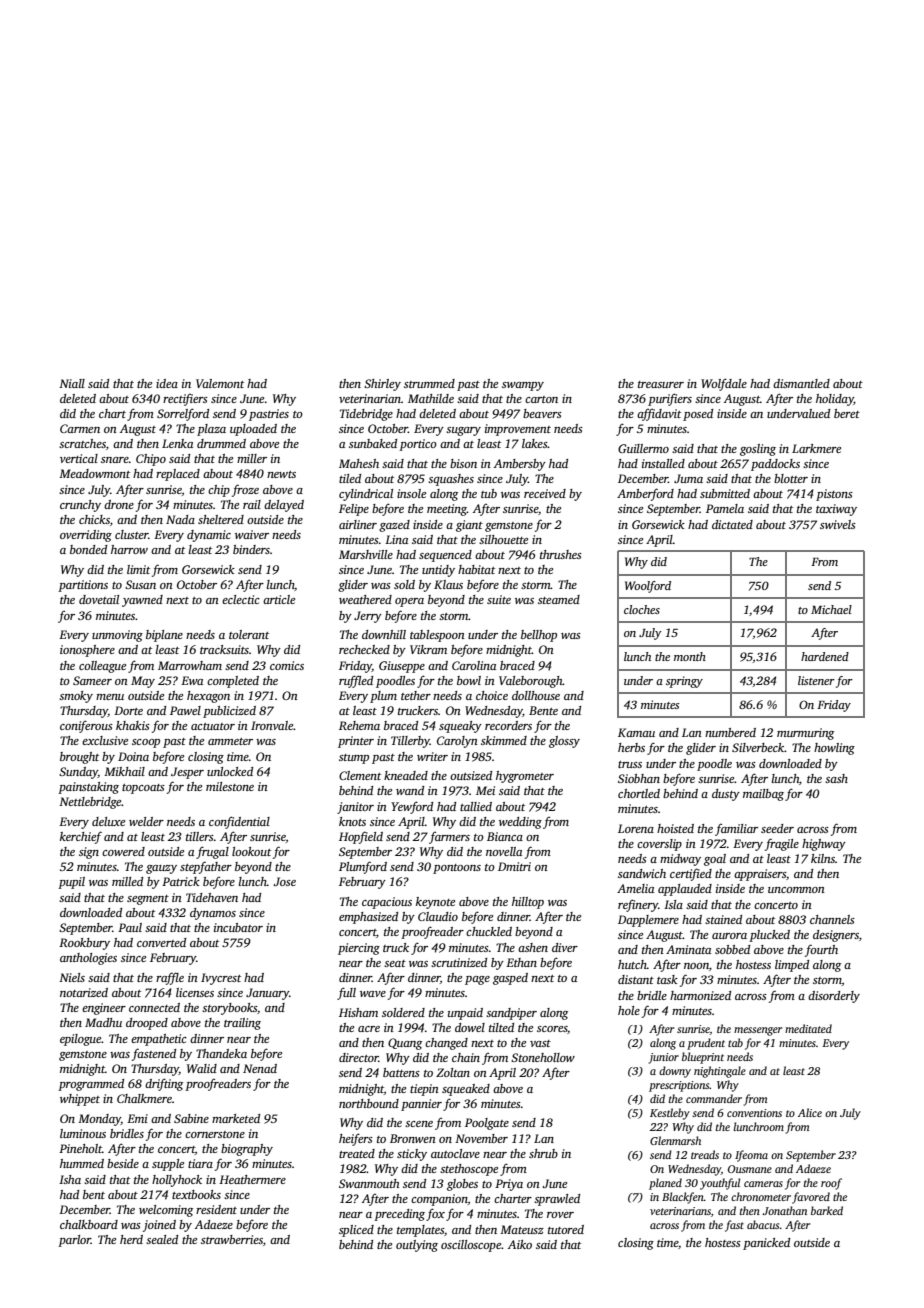 This screenshot has width=924, height=1308. What do you see at coordinates (825, 656) in the screenshot?
I see `hardened` at bounding box center [825, 656].
